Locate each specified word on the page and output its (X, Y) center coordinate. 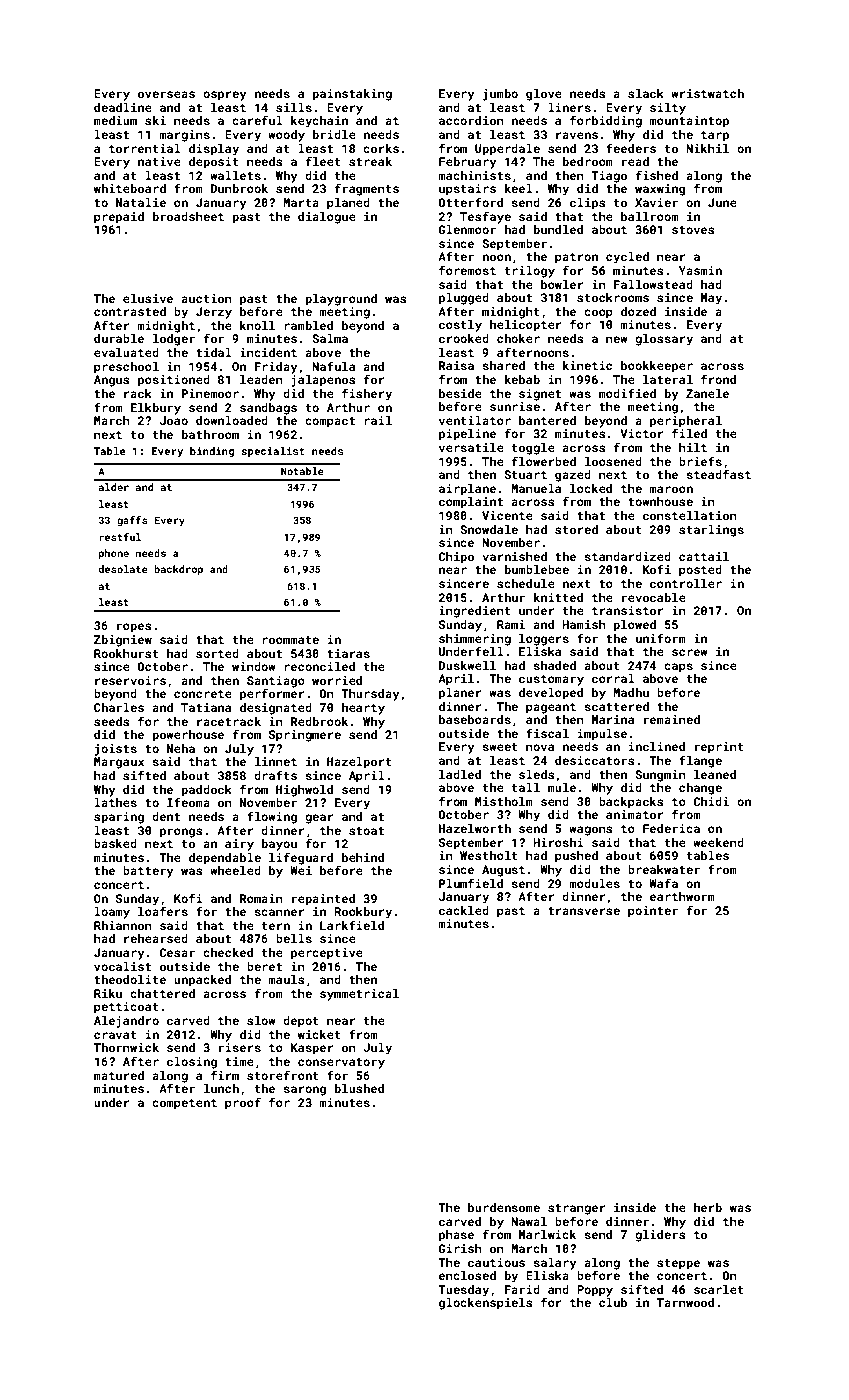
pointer (653, 912)
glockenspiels (486, 1304)
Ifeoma (188, 802)
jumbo (500, 95)
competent (184, 1104)
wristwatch (707, 93)
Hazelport (359, 763)
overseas (166, 94)
